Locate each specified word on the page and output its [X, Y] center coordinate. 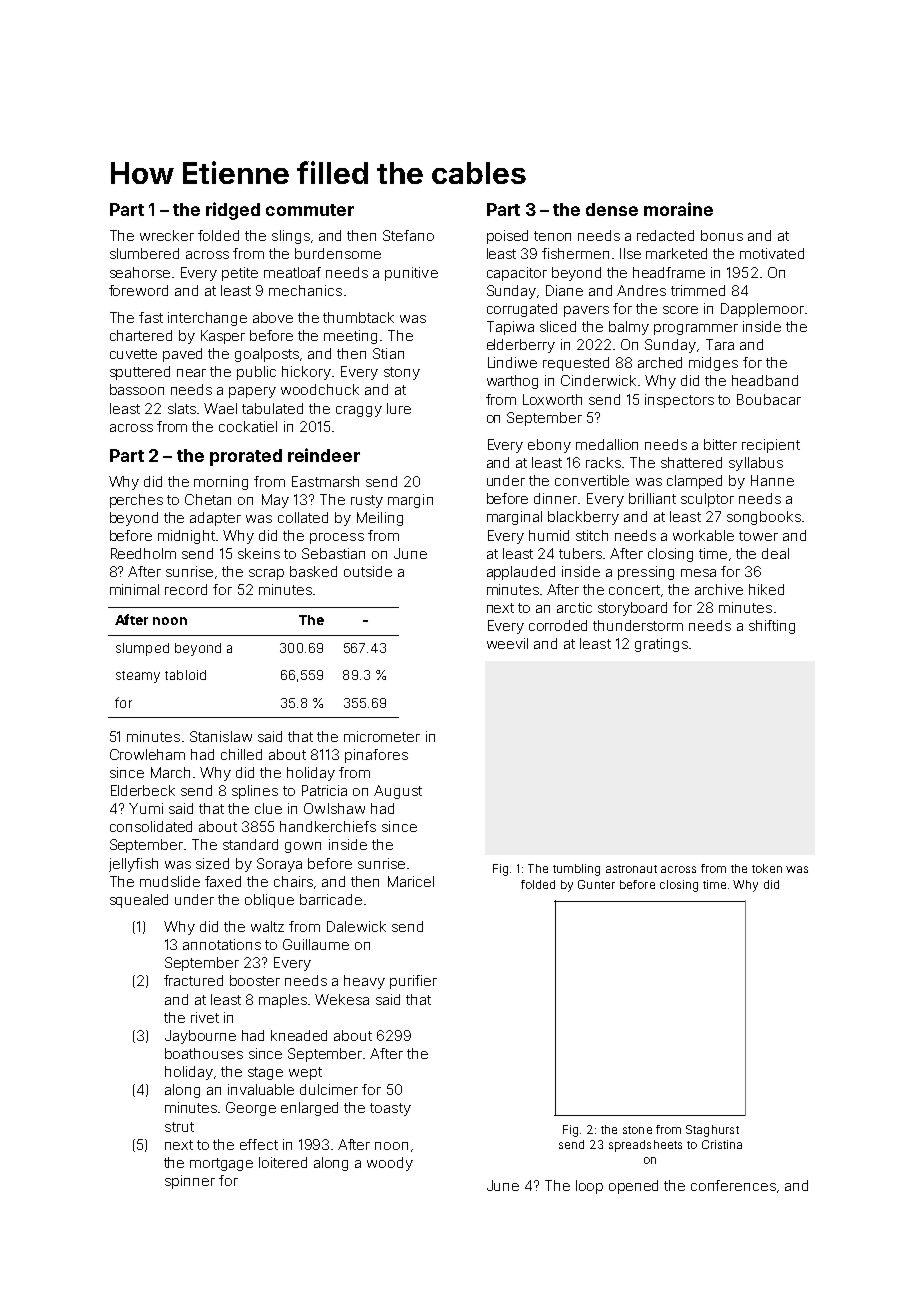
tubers [580, 553]
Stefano [408, 235]
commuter [310, 210]
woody [390, 1164]
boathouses [204, 1053]
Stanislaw [221, 736]
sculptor [707, 500]
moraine [678, 209]
